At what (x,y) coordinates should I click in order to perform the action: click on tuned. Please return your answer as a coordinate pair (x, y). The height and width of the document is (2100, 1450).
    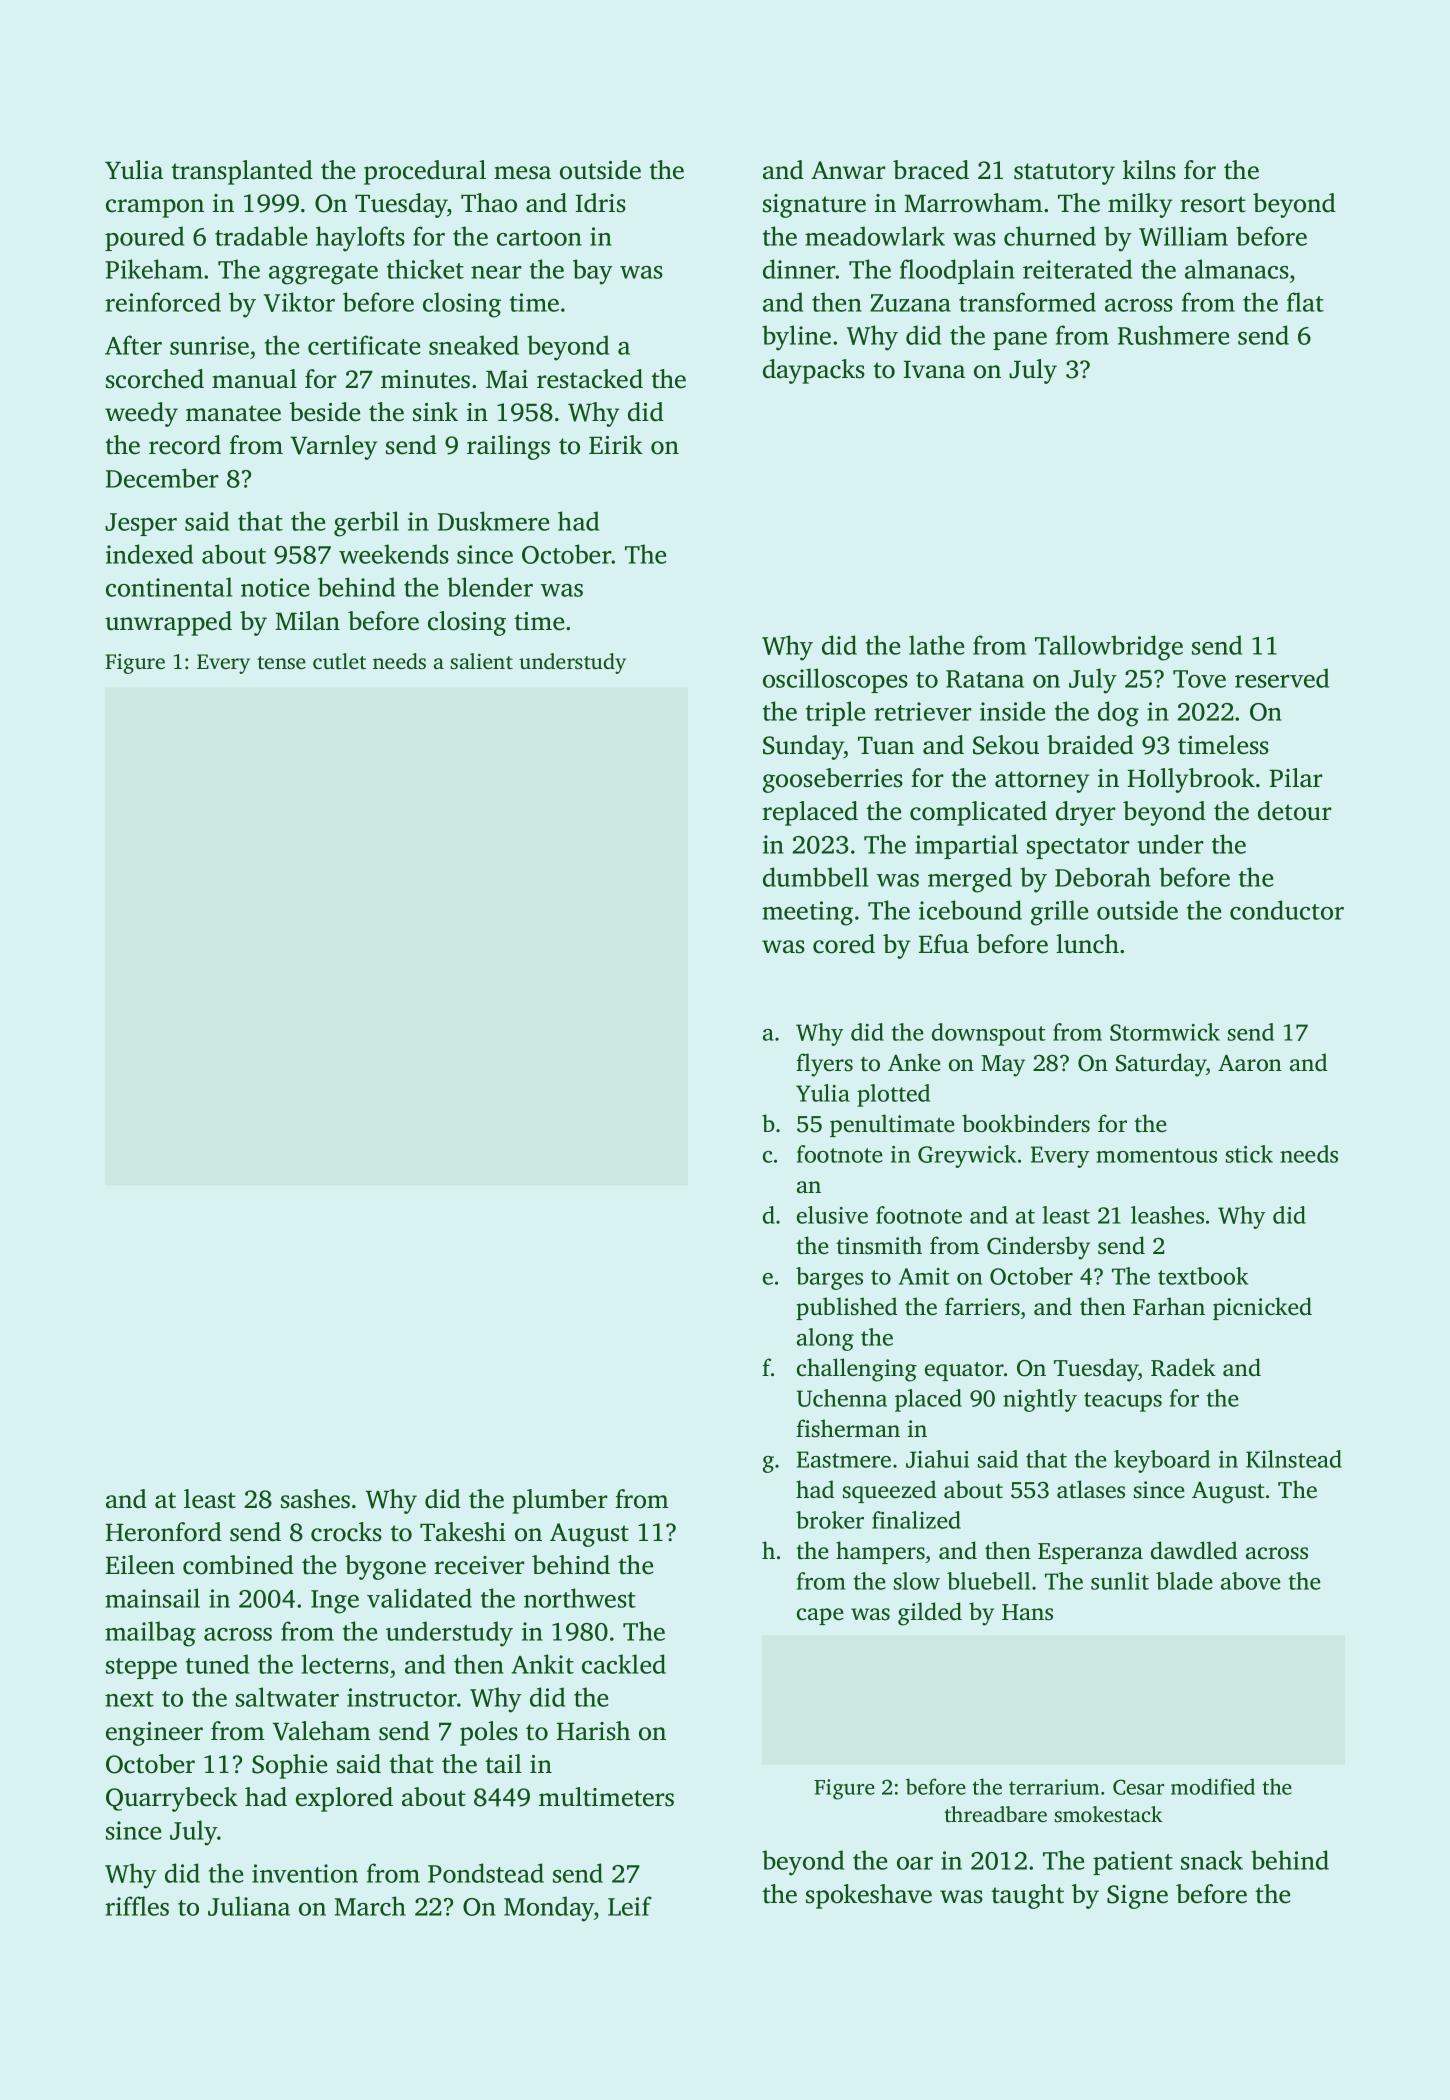
    Looking at the image, I should click on (217, 1664).
